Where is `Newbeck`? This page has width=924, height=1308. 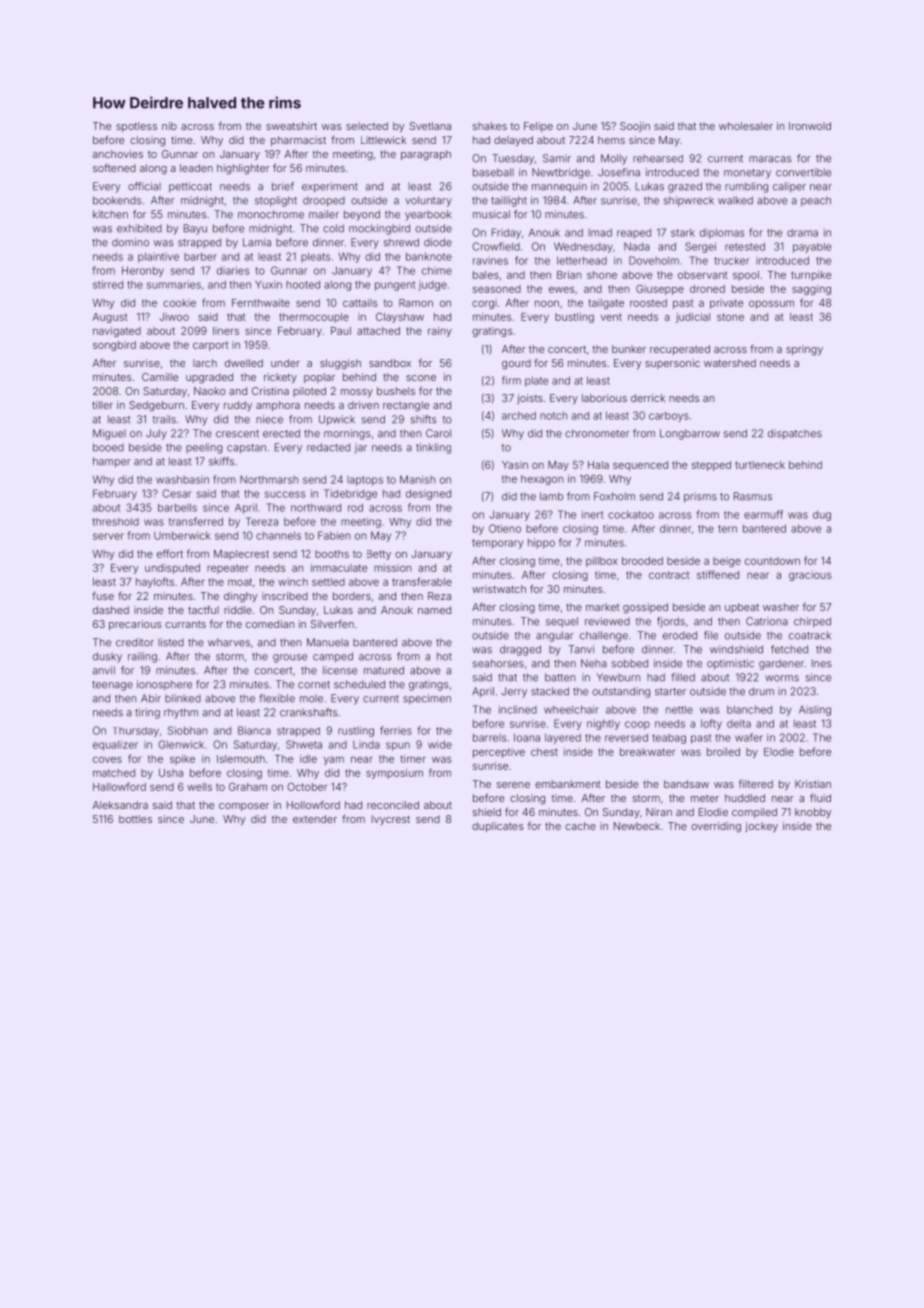
Newbeck is located at coordinates (637, 826).
